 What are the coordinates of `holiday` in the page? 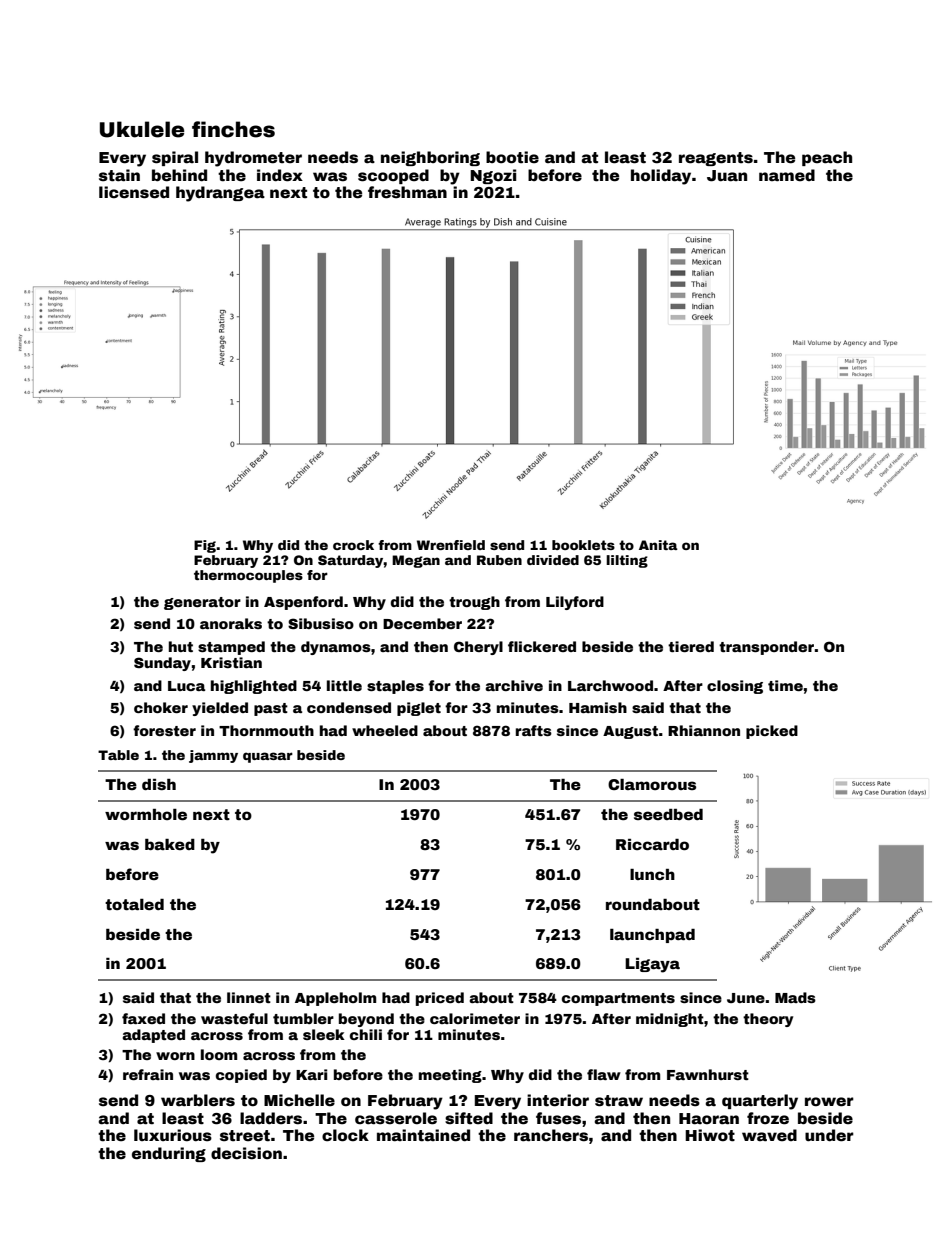 It's located at (661, 177).
